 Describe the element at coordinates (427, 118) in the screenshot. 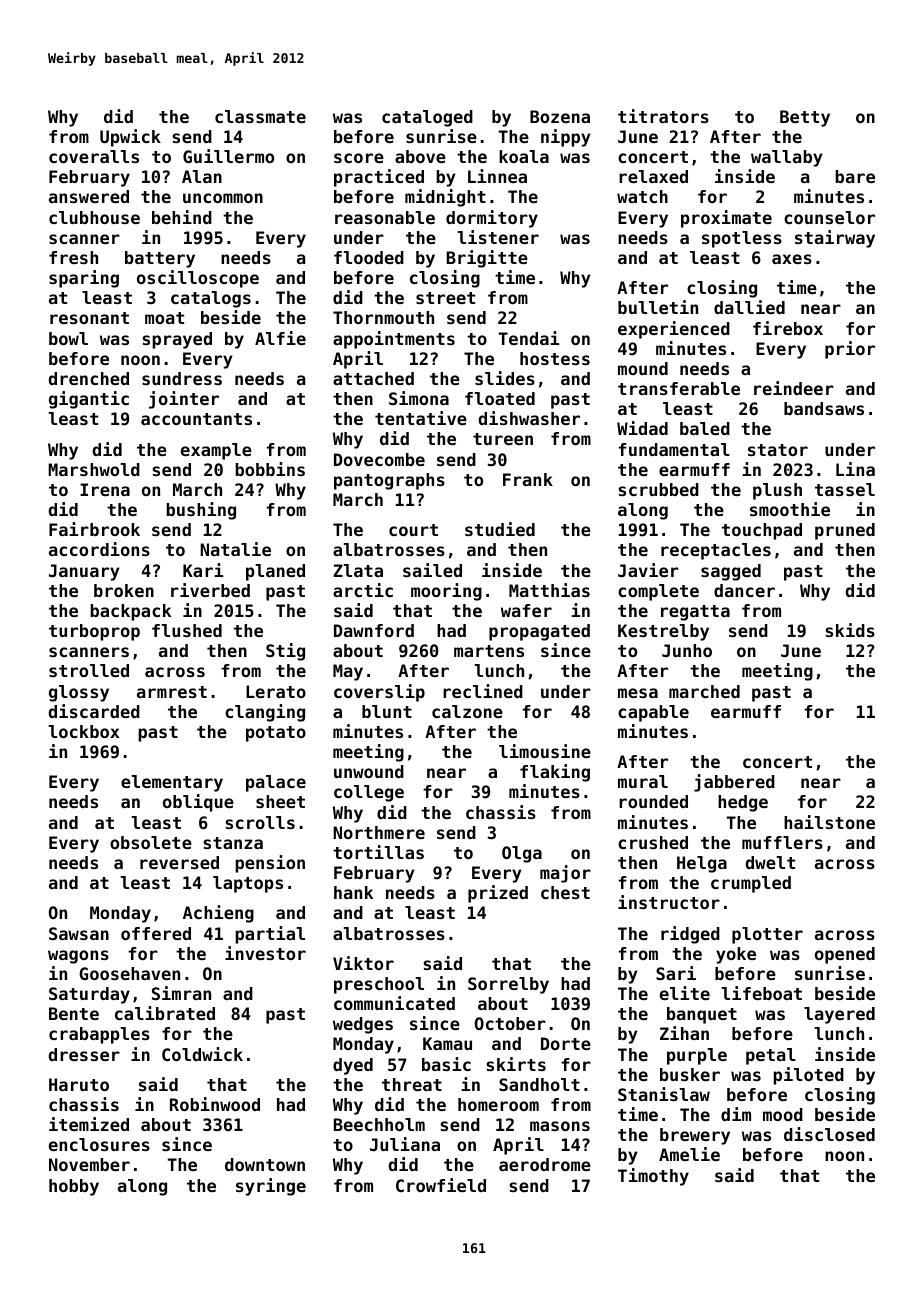

I see `cataloged` at that location.
